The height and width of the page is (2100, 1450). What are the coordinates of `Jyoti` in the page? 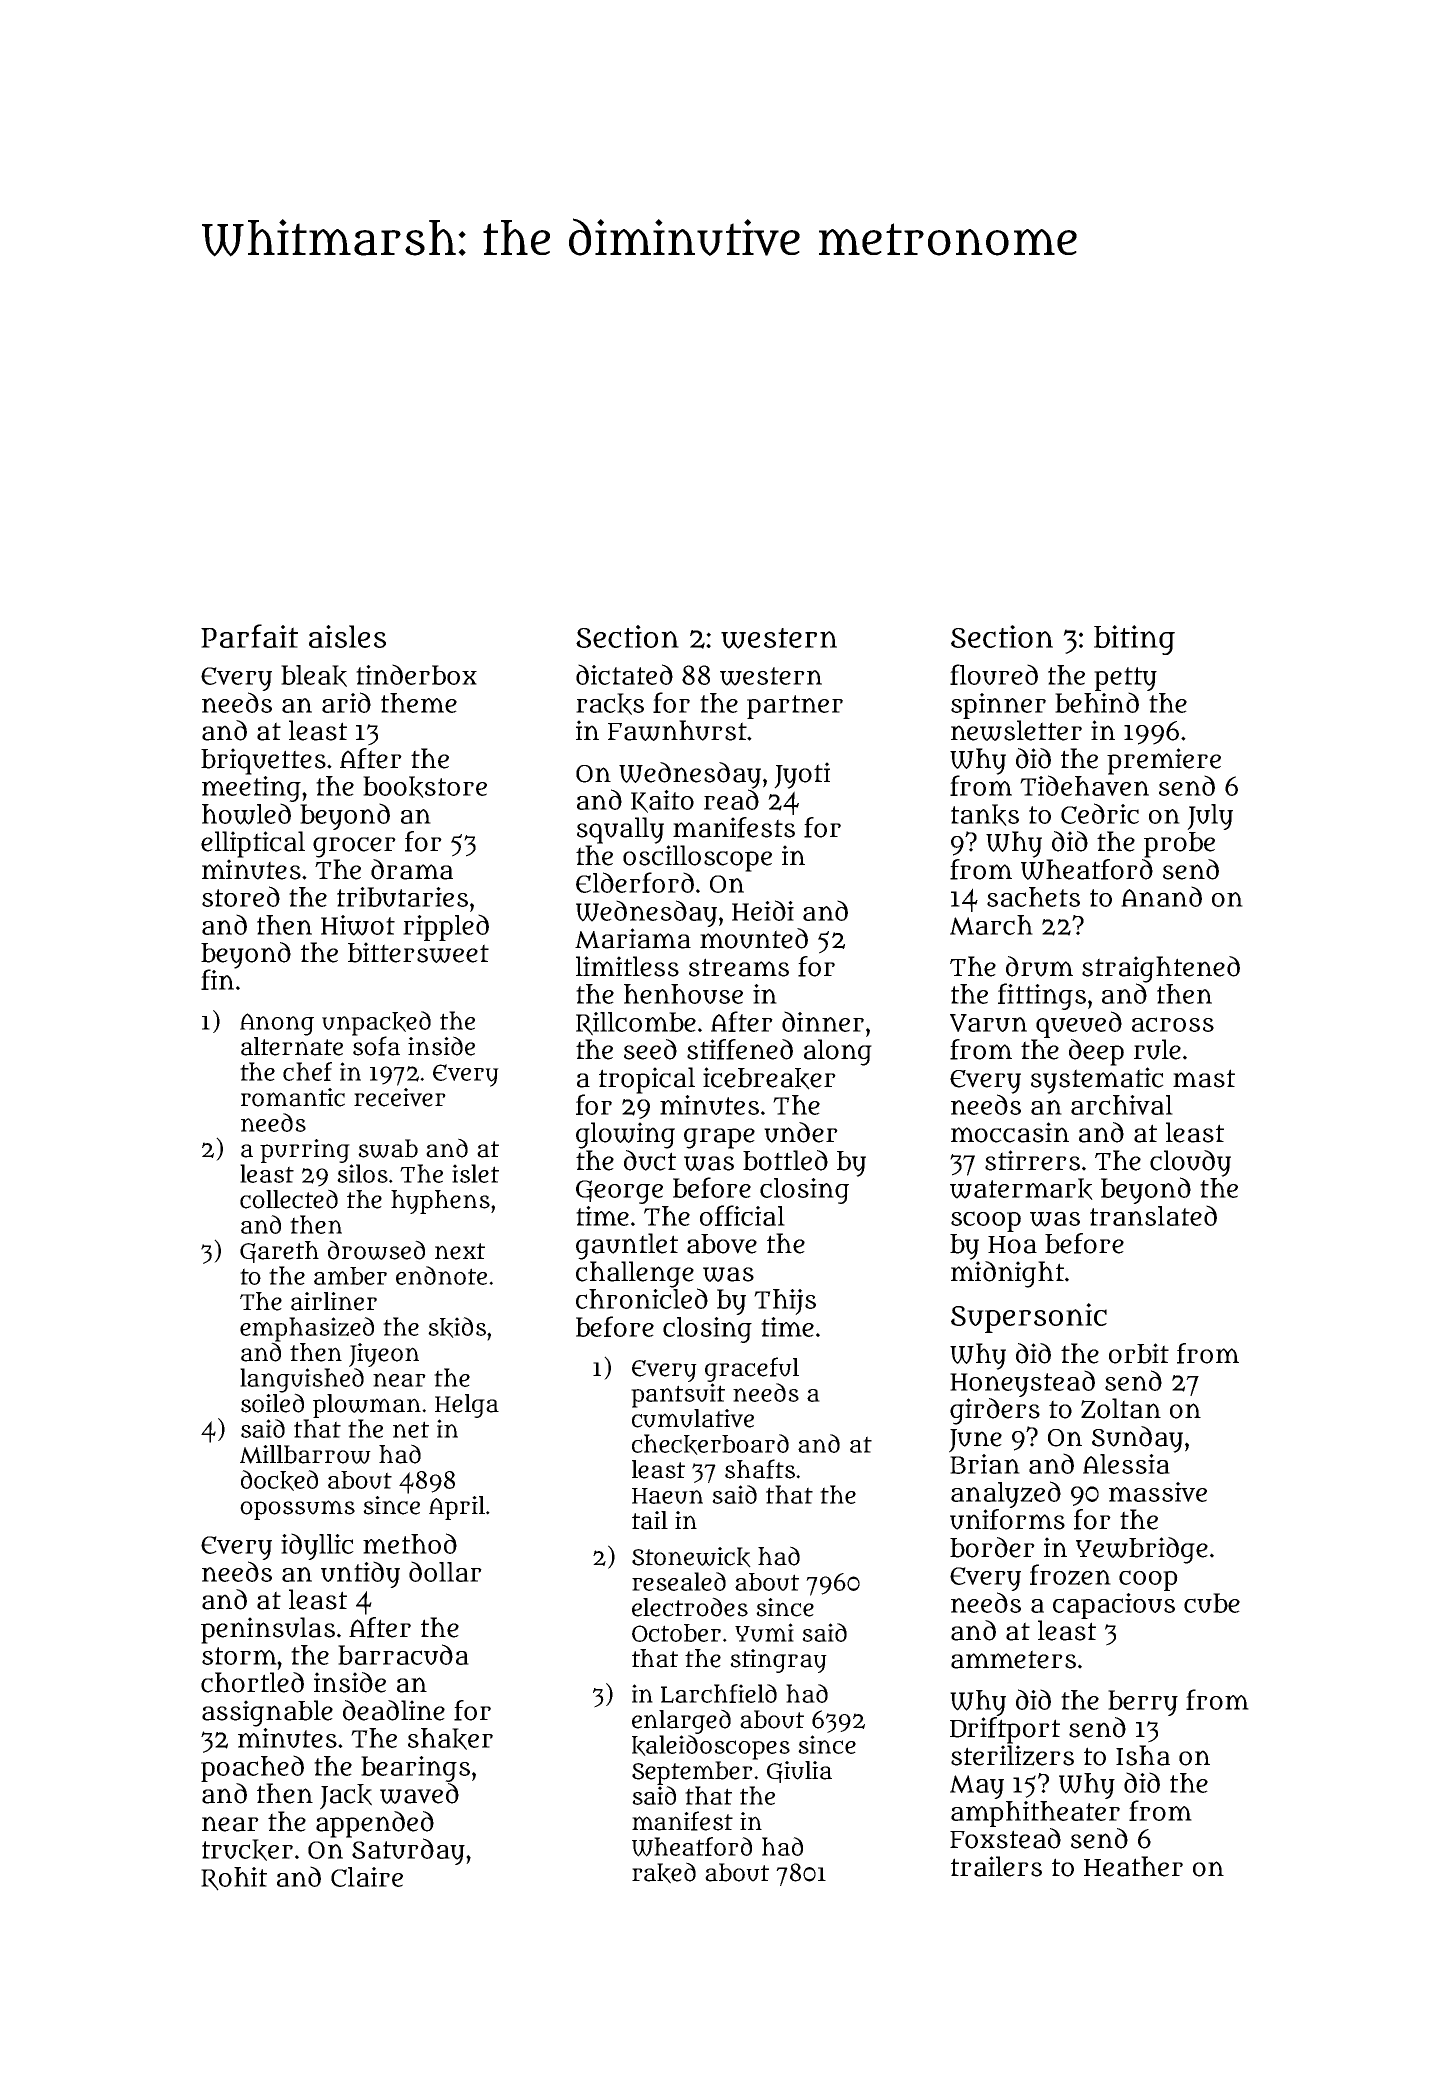 It's located at (802, 775).
